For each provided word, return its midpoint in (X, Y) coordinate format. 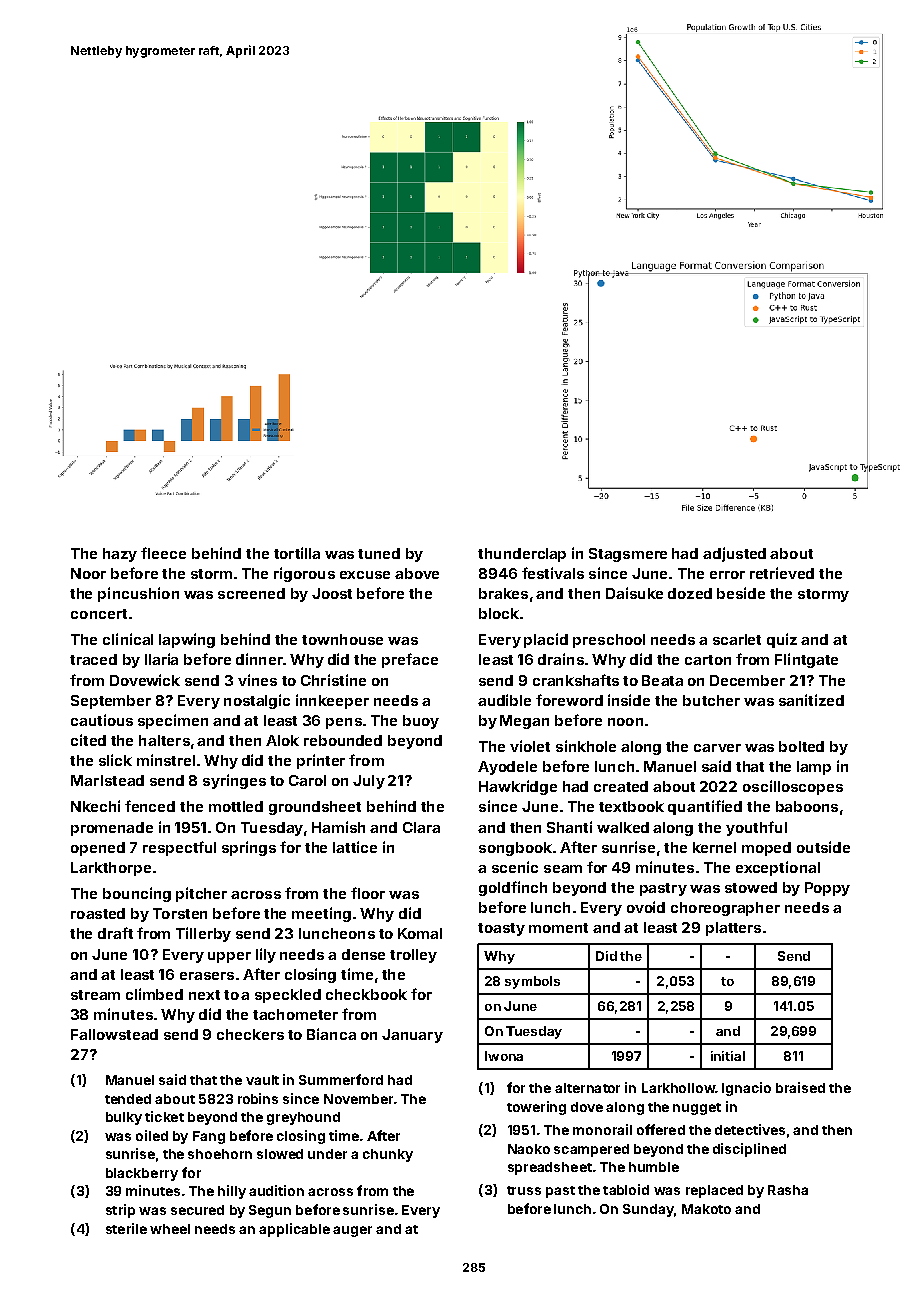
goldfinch (513, 888)
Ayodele (507, 768)
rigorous (304, 574)
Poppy (827, 889)
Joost (332, 593)
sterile (126, 1228)
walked (623, 827)
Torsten (180, 913)
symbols (532, 982)
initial (728, 1056)
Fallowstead (114, 1034)
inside (629, 700)
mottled (236, 806)
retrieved (782, 573)
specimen (173, 721)
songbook (515, 849)
